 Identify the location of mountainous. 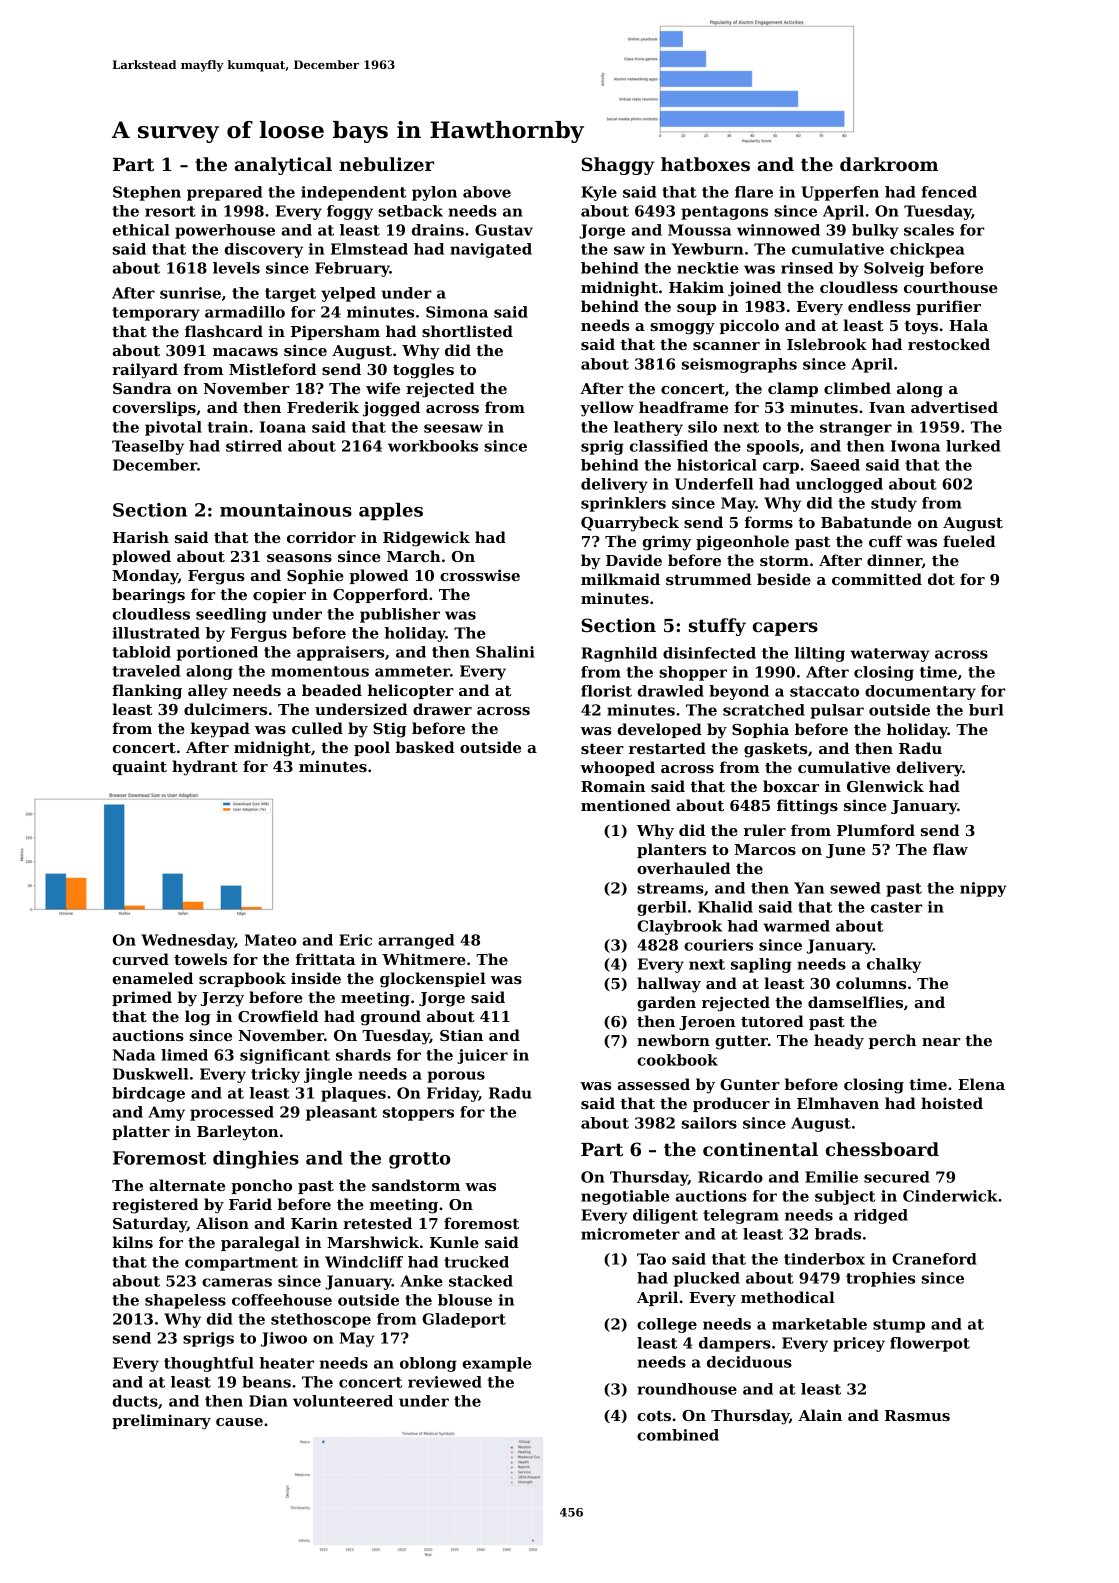
(286, 510).
